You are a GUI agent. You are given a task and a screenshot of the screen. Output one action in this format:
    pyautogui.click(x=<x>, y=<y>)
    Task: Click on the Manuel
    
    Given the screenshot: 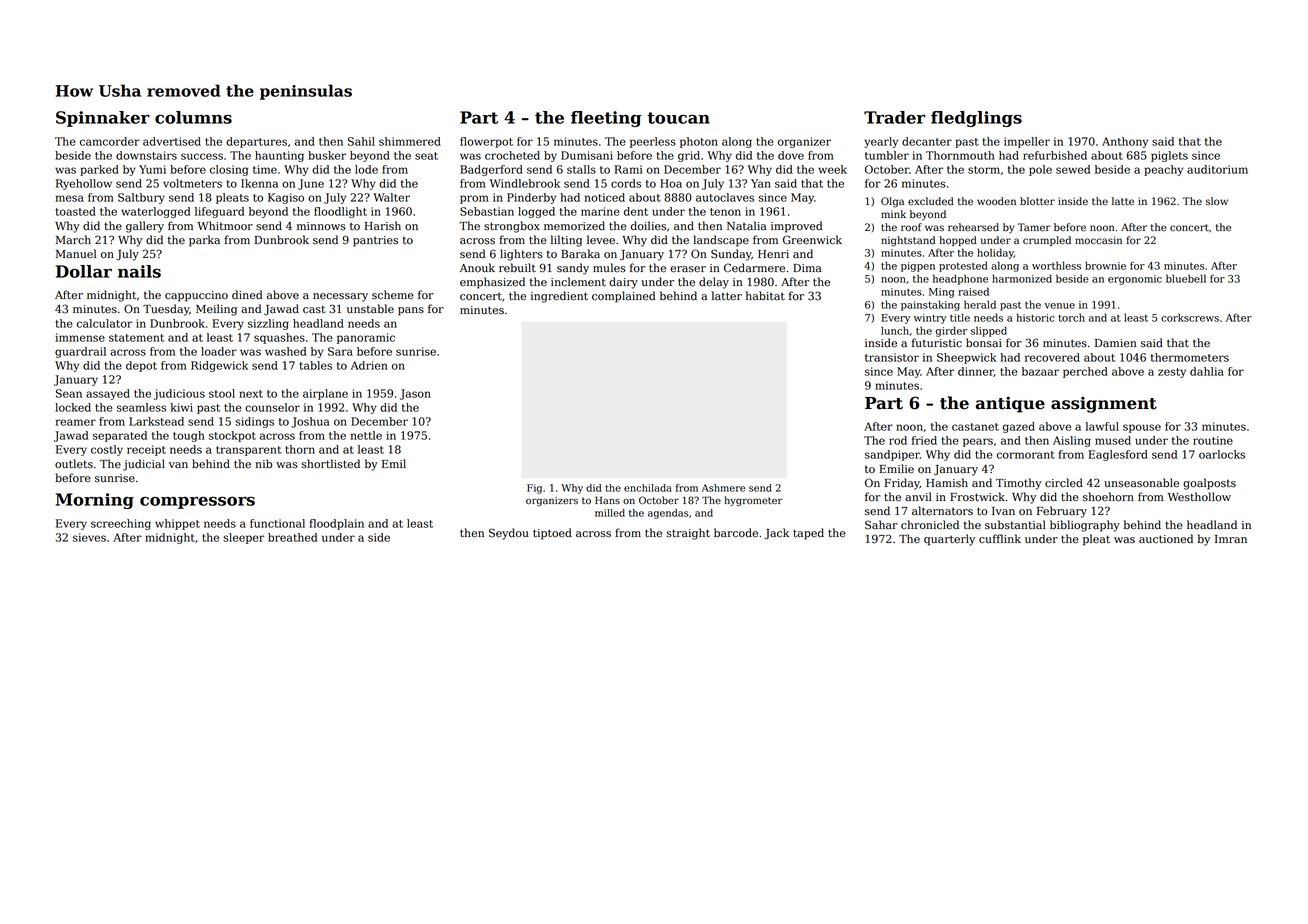 What is the action you would take?
    pyautogui.click(x=76, y=254)
